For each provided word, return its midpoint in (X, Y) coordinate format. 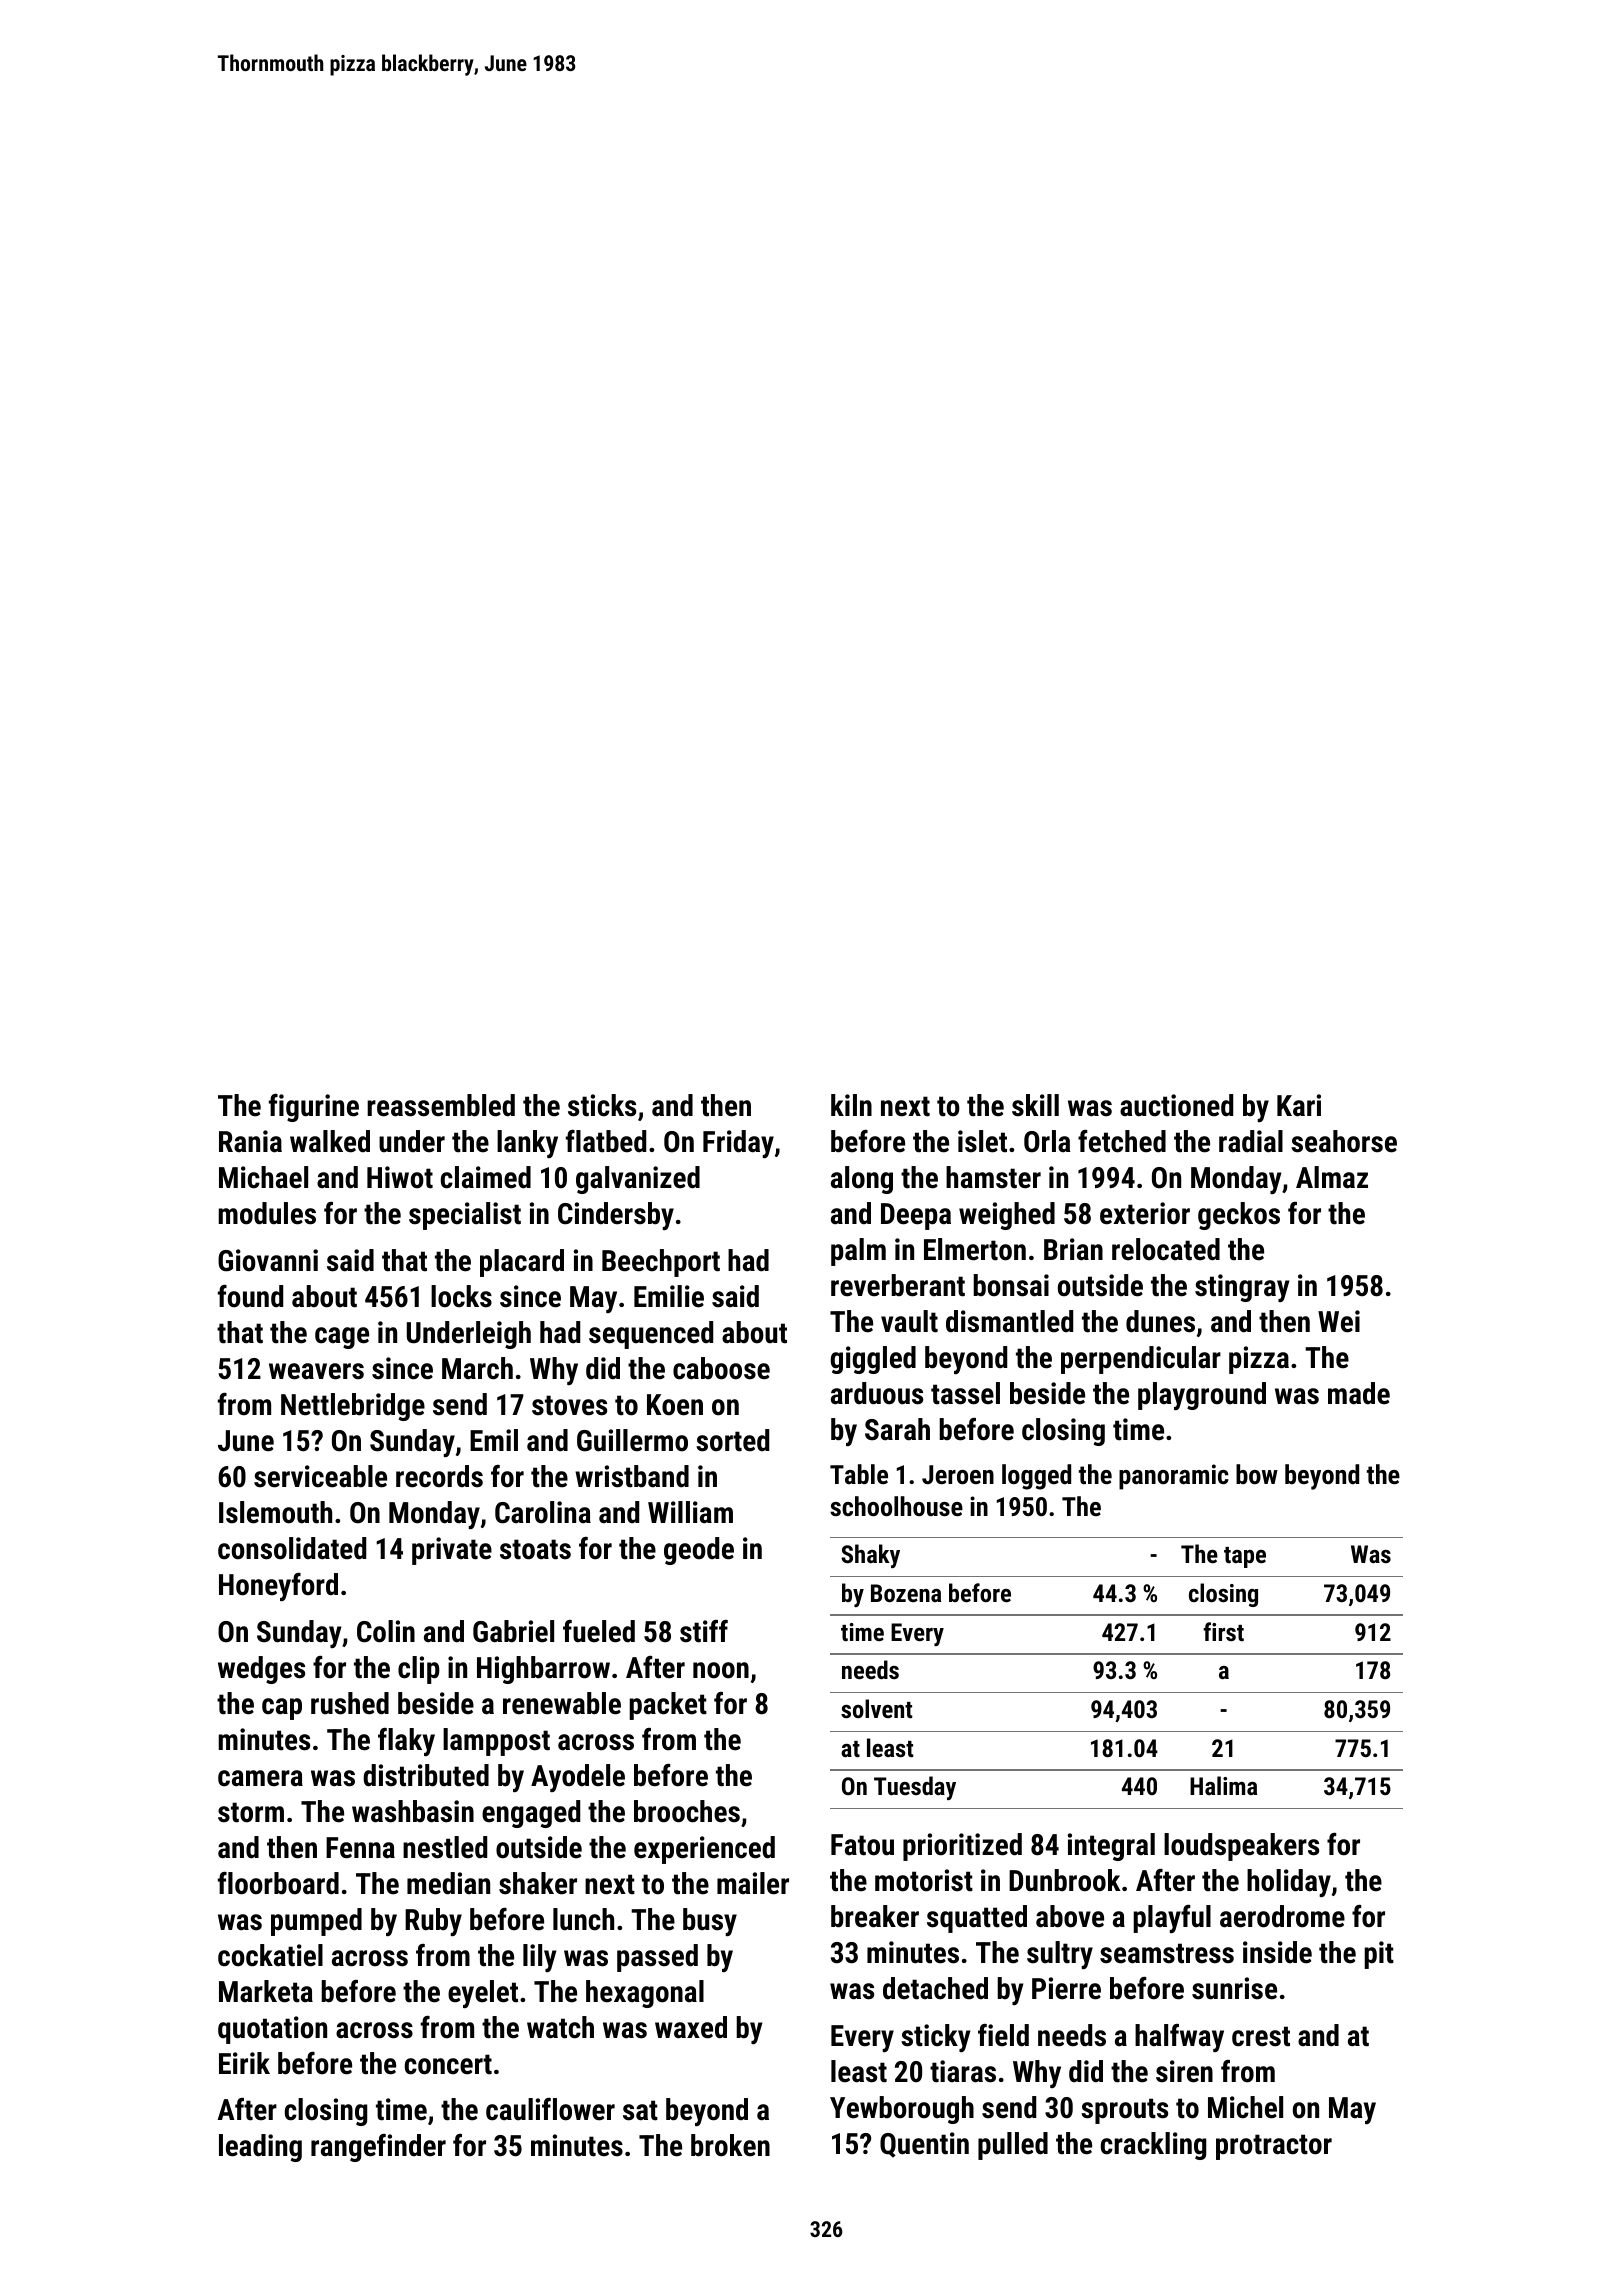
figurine (314, 1108)
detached (935, 1988)
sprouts (1124, 2111)
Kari (1299, 1105)
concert (448, 2064)
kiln (851, 1105)
